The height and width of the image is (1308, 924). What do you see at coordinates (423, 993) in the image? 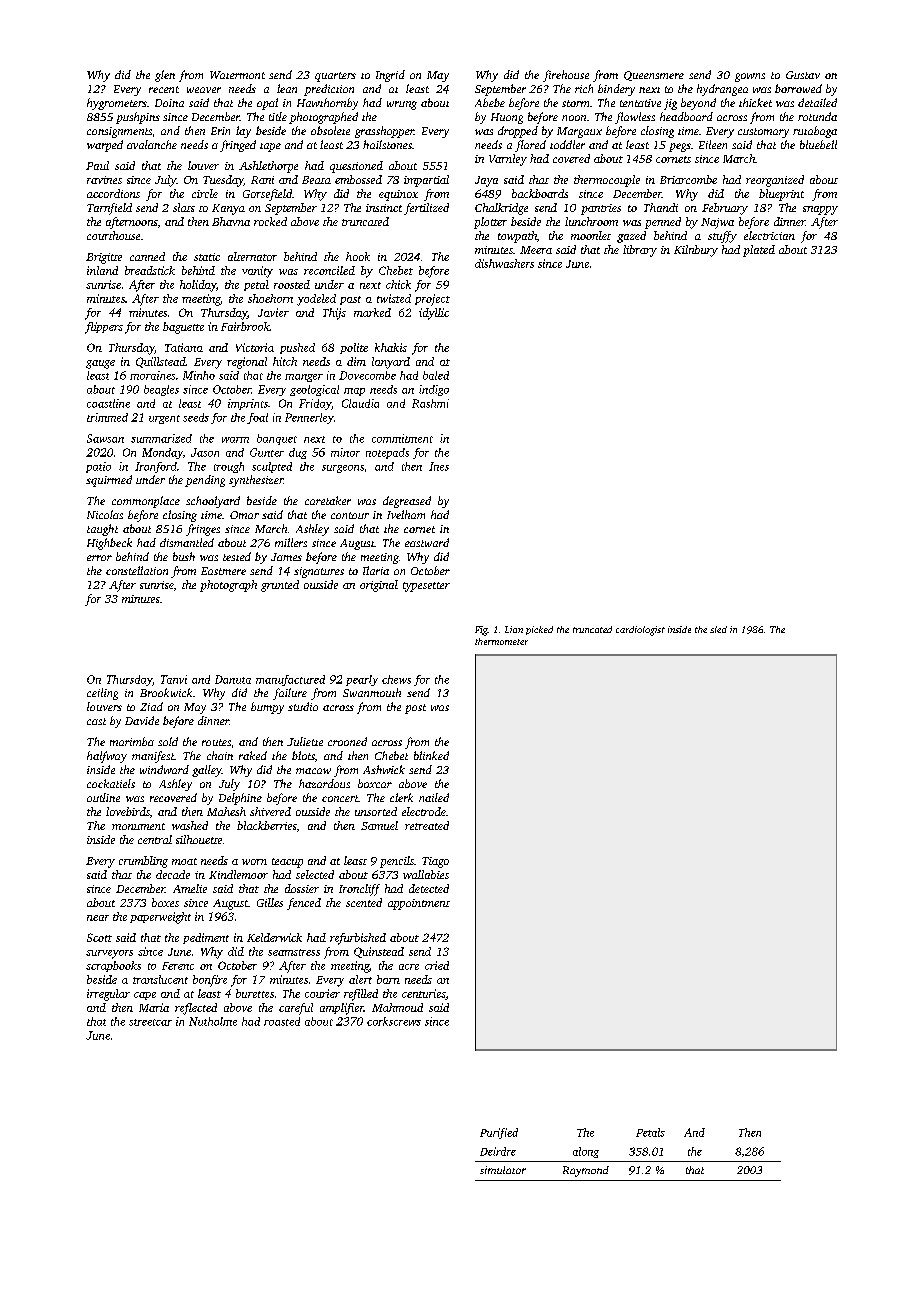
I see `centuries` at bounding box center [423, 993].
